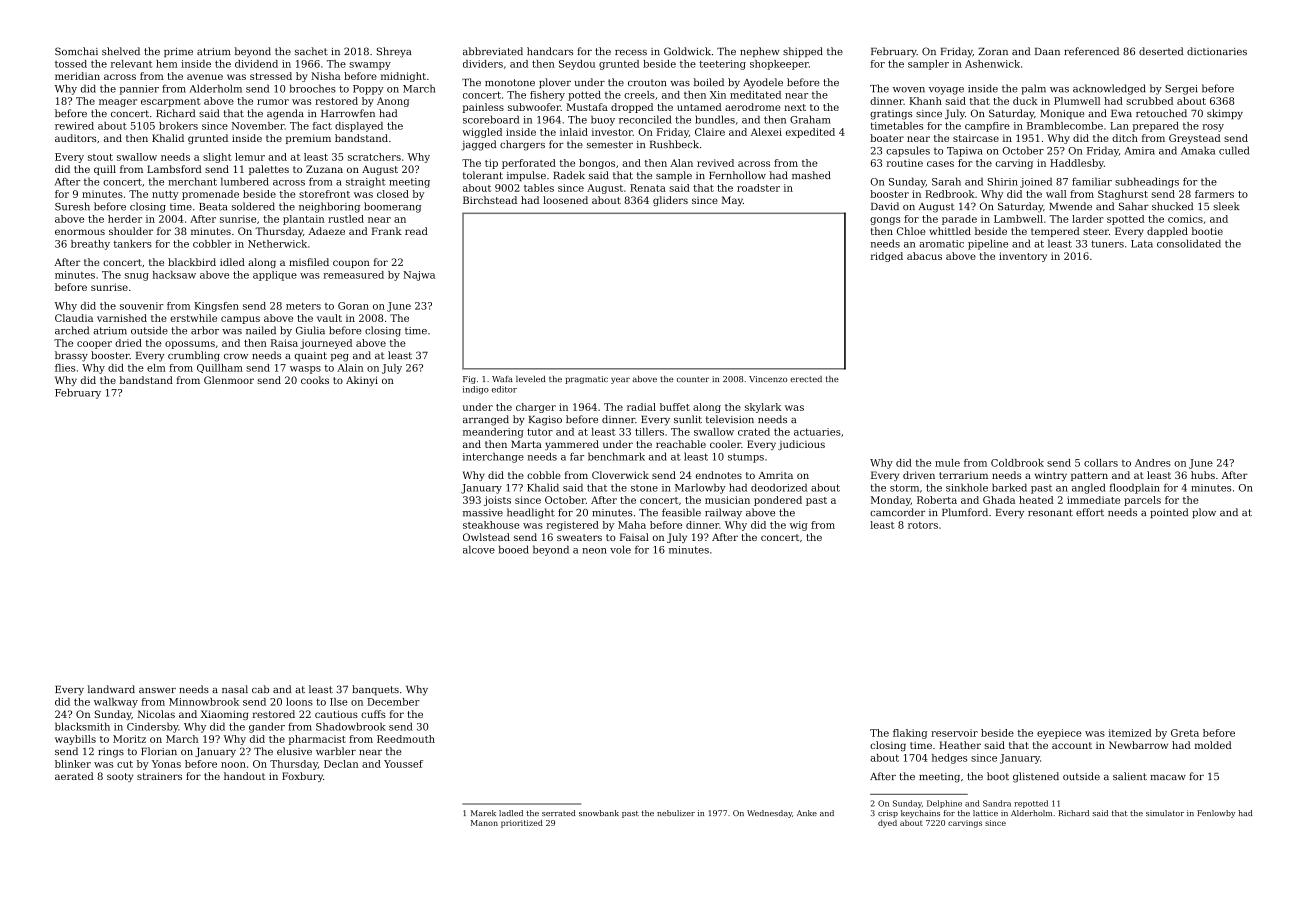 The image size is (1308, 924). What do you see at coordinates (579, 537) in the screenshot?
I see `sweaters` at bounding box center [579, 537].
